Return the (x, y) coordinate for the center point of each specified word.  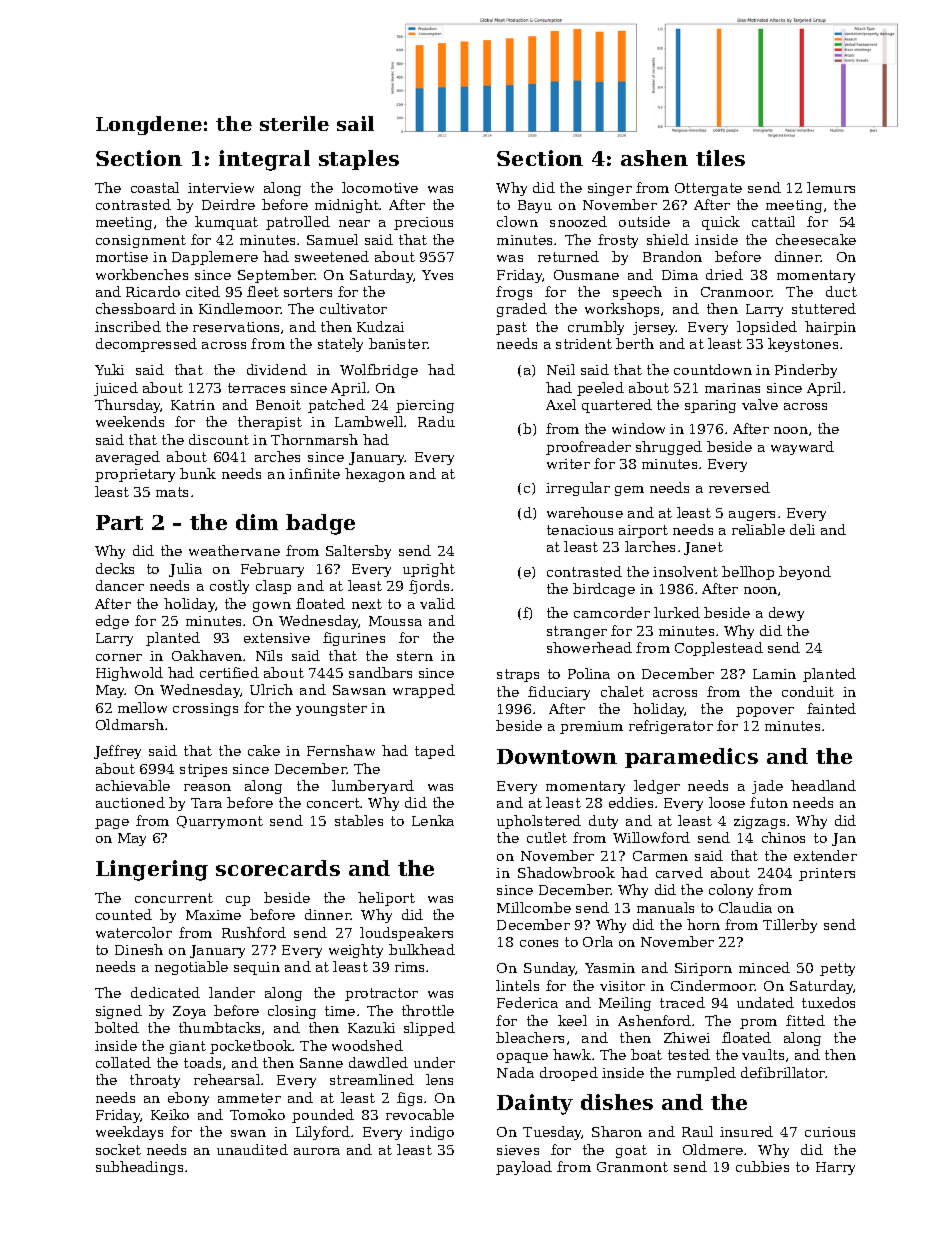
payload (524, 1168)
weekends (130, 421)
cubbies (762, 1166)
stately (340, 345)
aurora (317, 1151)
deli (802, 529)
